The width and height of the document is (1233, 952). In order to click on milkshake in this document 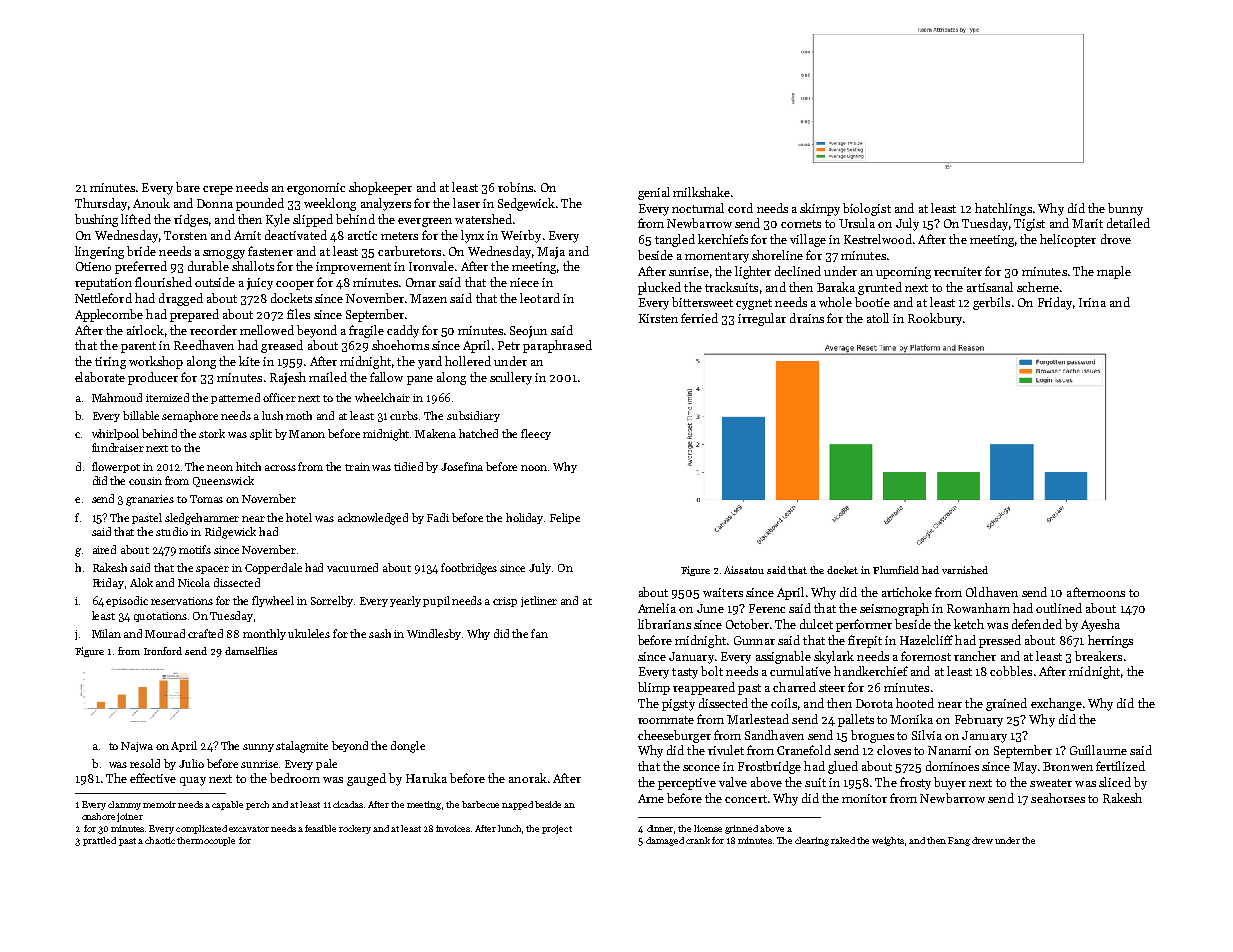, I will do `click(701, 192)`.
